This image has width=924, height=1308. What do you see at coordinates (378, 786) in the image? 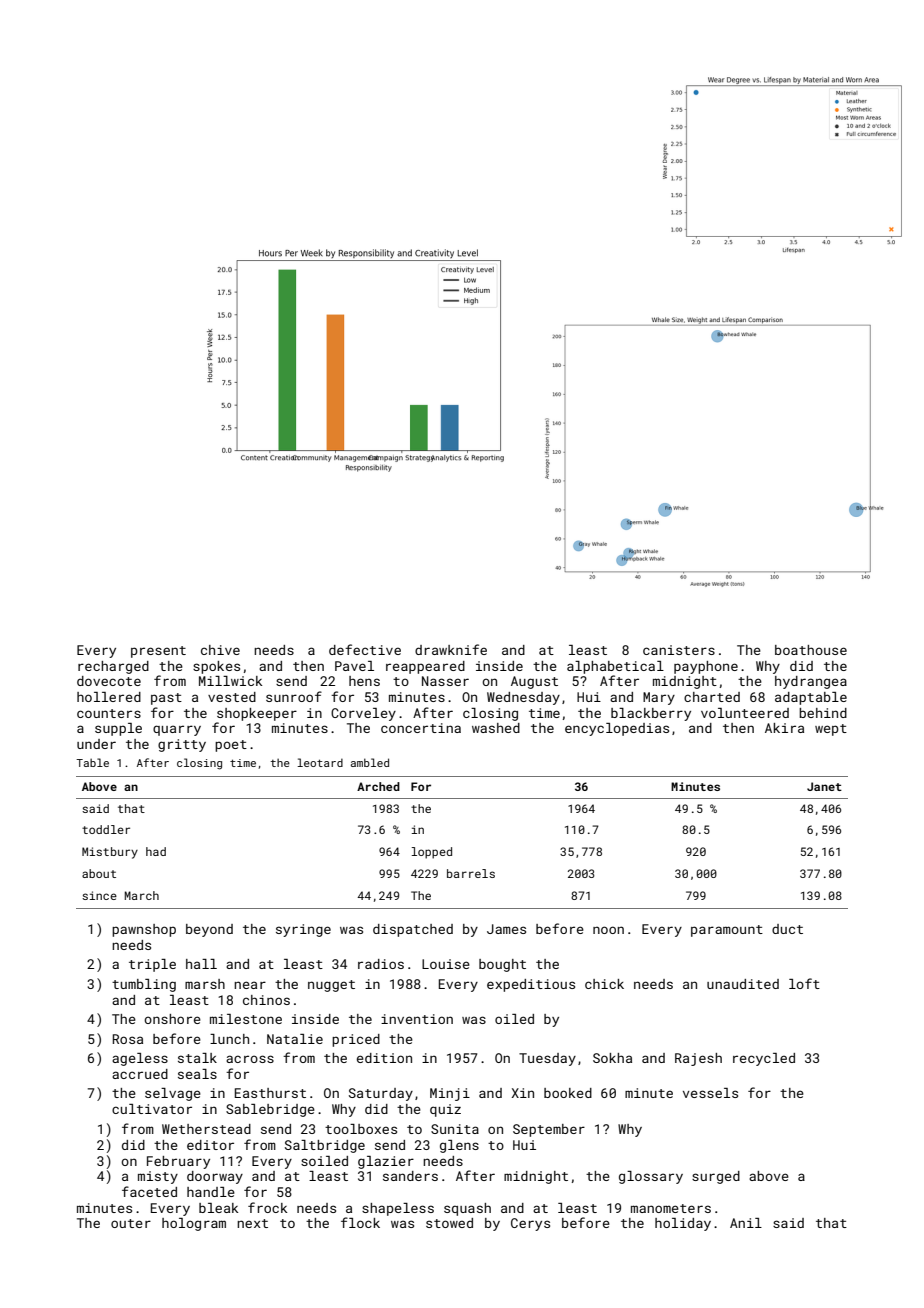
I see `Arched` at bounding box center [378, 786].
